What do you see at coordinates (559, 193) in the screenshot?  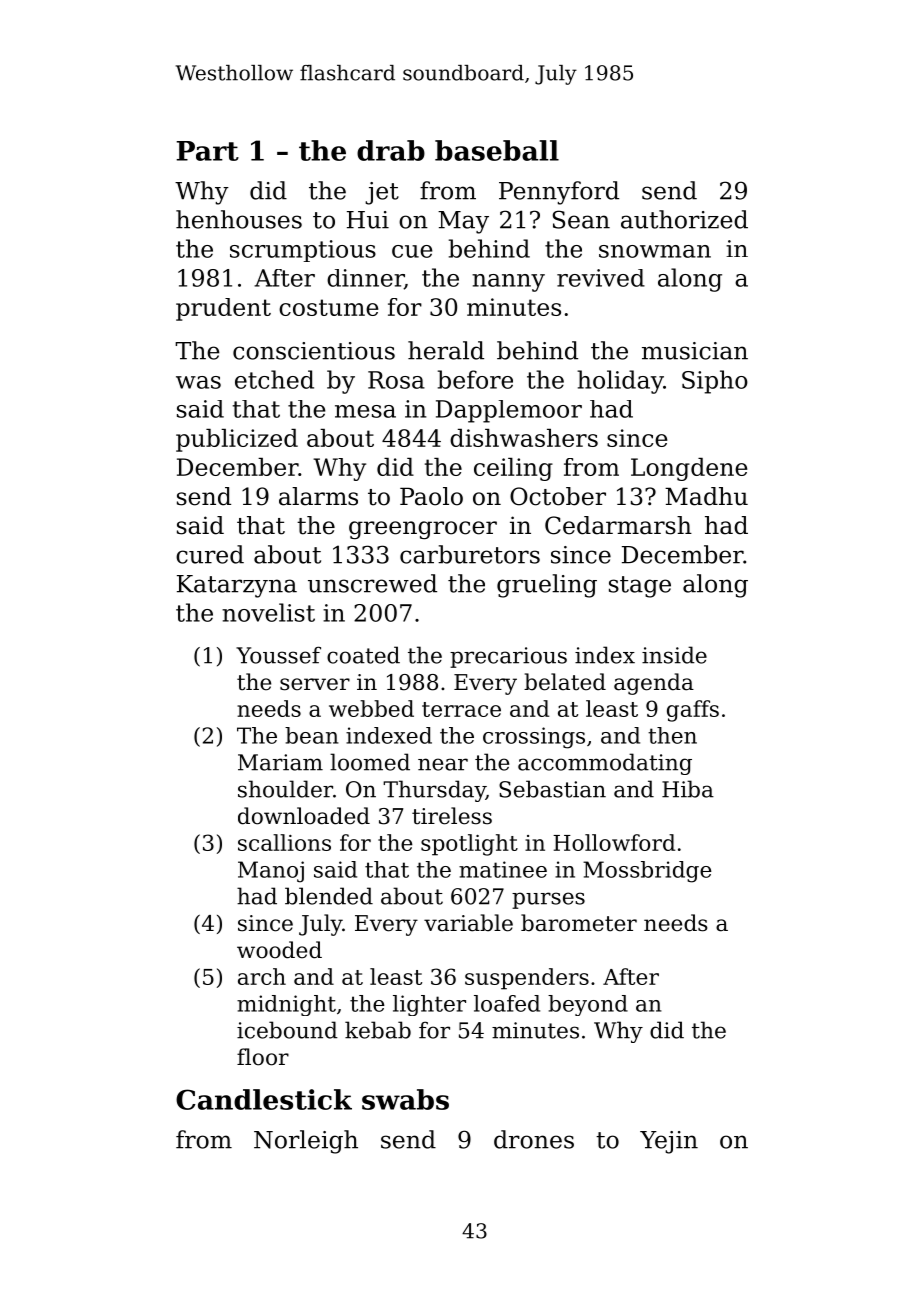 I see `Pennyford` at bounding box center [559, 193].
